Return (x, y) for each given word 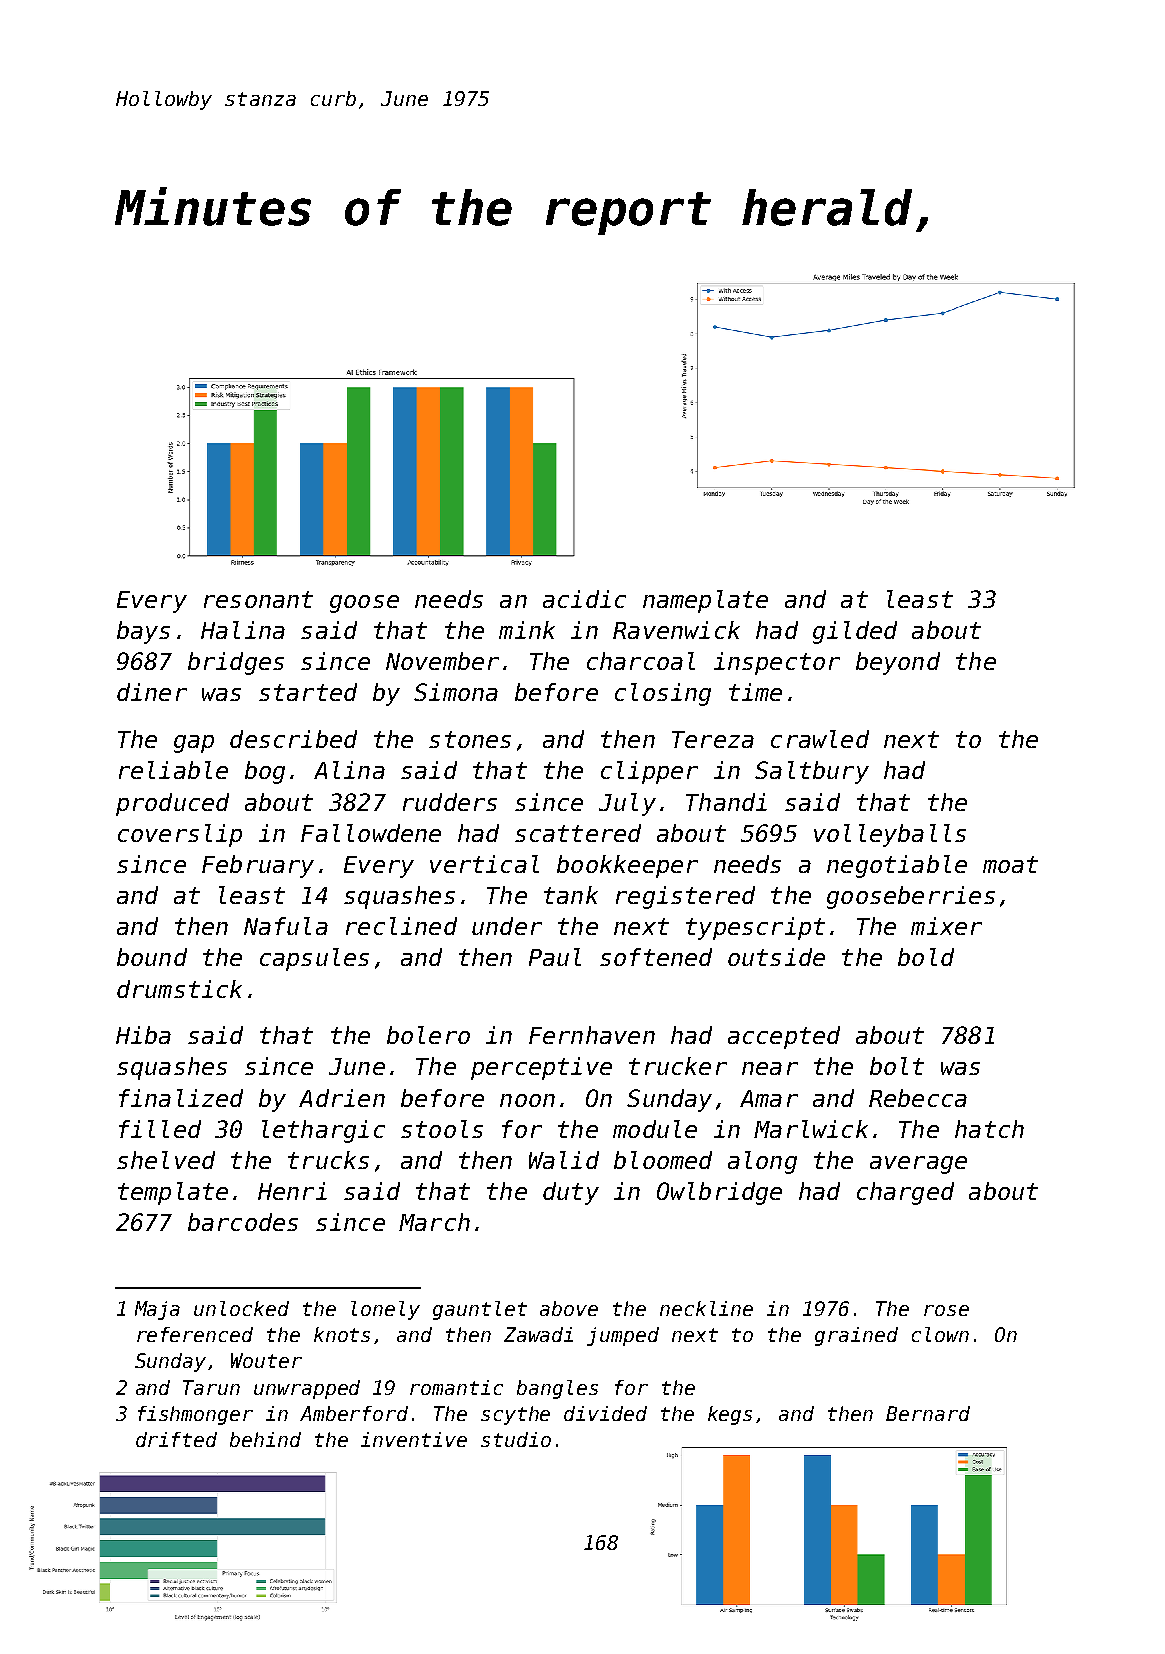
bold (926, 957)
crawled (820, 739)
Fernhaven (592, 1035)
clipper (649, 772)
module (655, 1129)
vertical (484, 864)
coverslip (180, 835)
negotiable (897, 866)
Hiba (143, 1035)
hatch (989, 1129)
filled (160, 1129)
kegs (730, 1415)
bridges (236, 663)
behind (265, 1439)
